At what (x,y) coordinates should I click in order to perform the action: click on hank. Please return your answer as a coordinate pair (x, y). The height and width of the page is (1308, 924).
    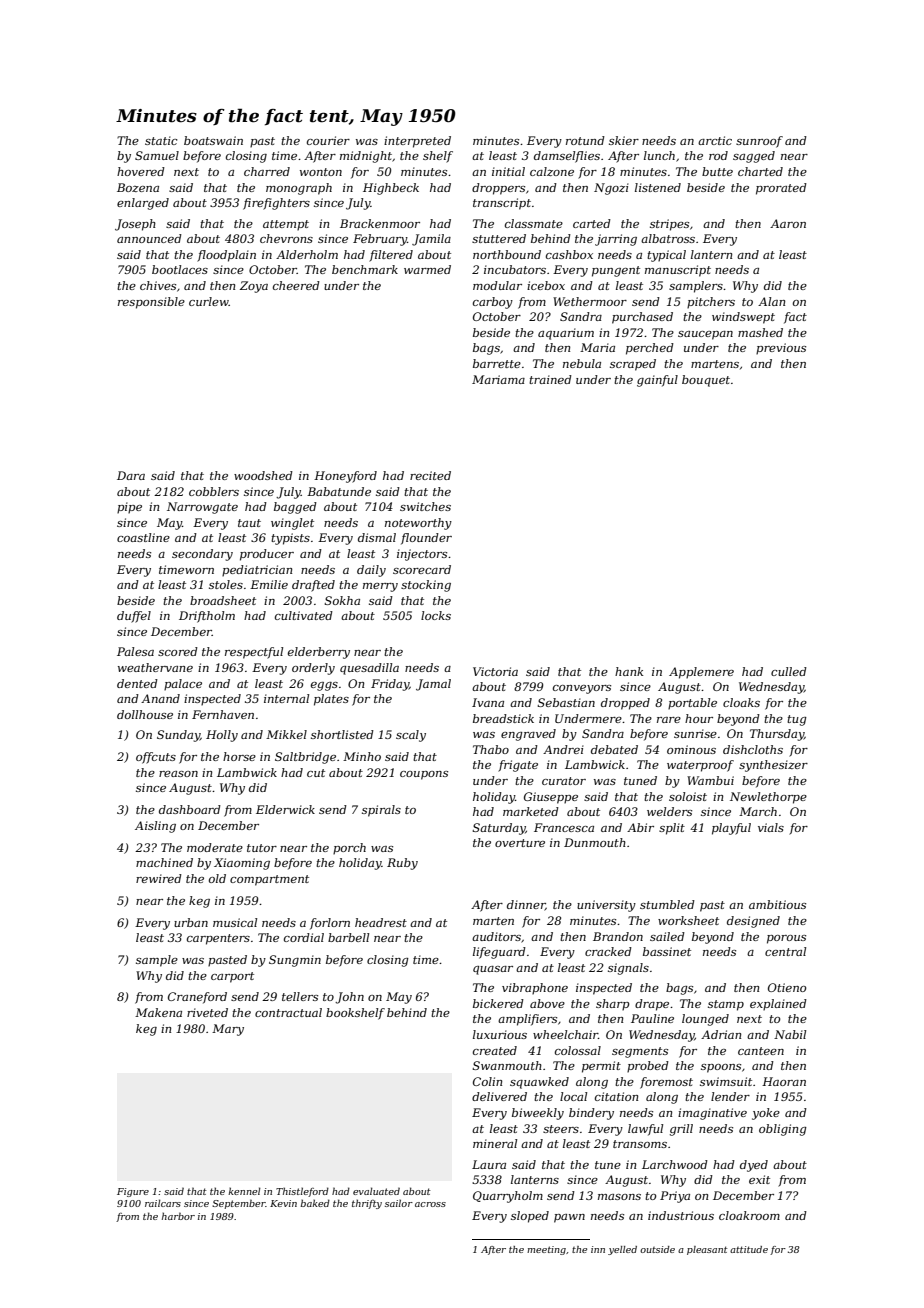
    Looking at the image, I should click on (629, 671).
